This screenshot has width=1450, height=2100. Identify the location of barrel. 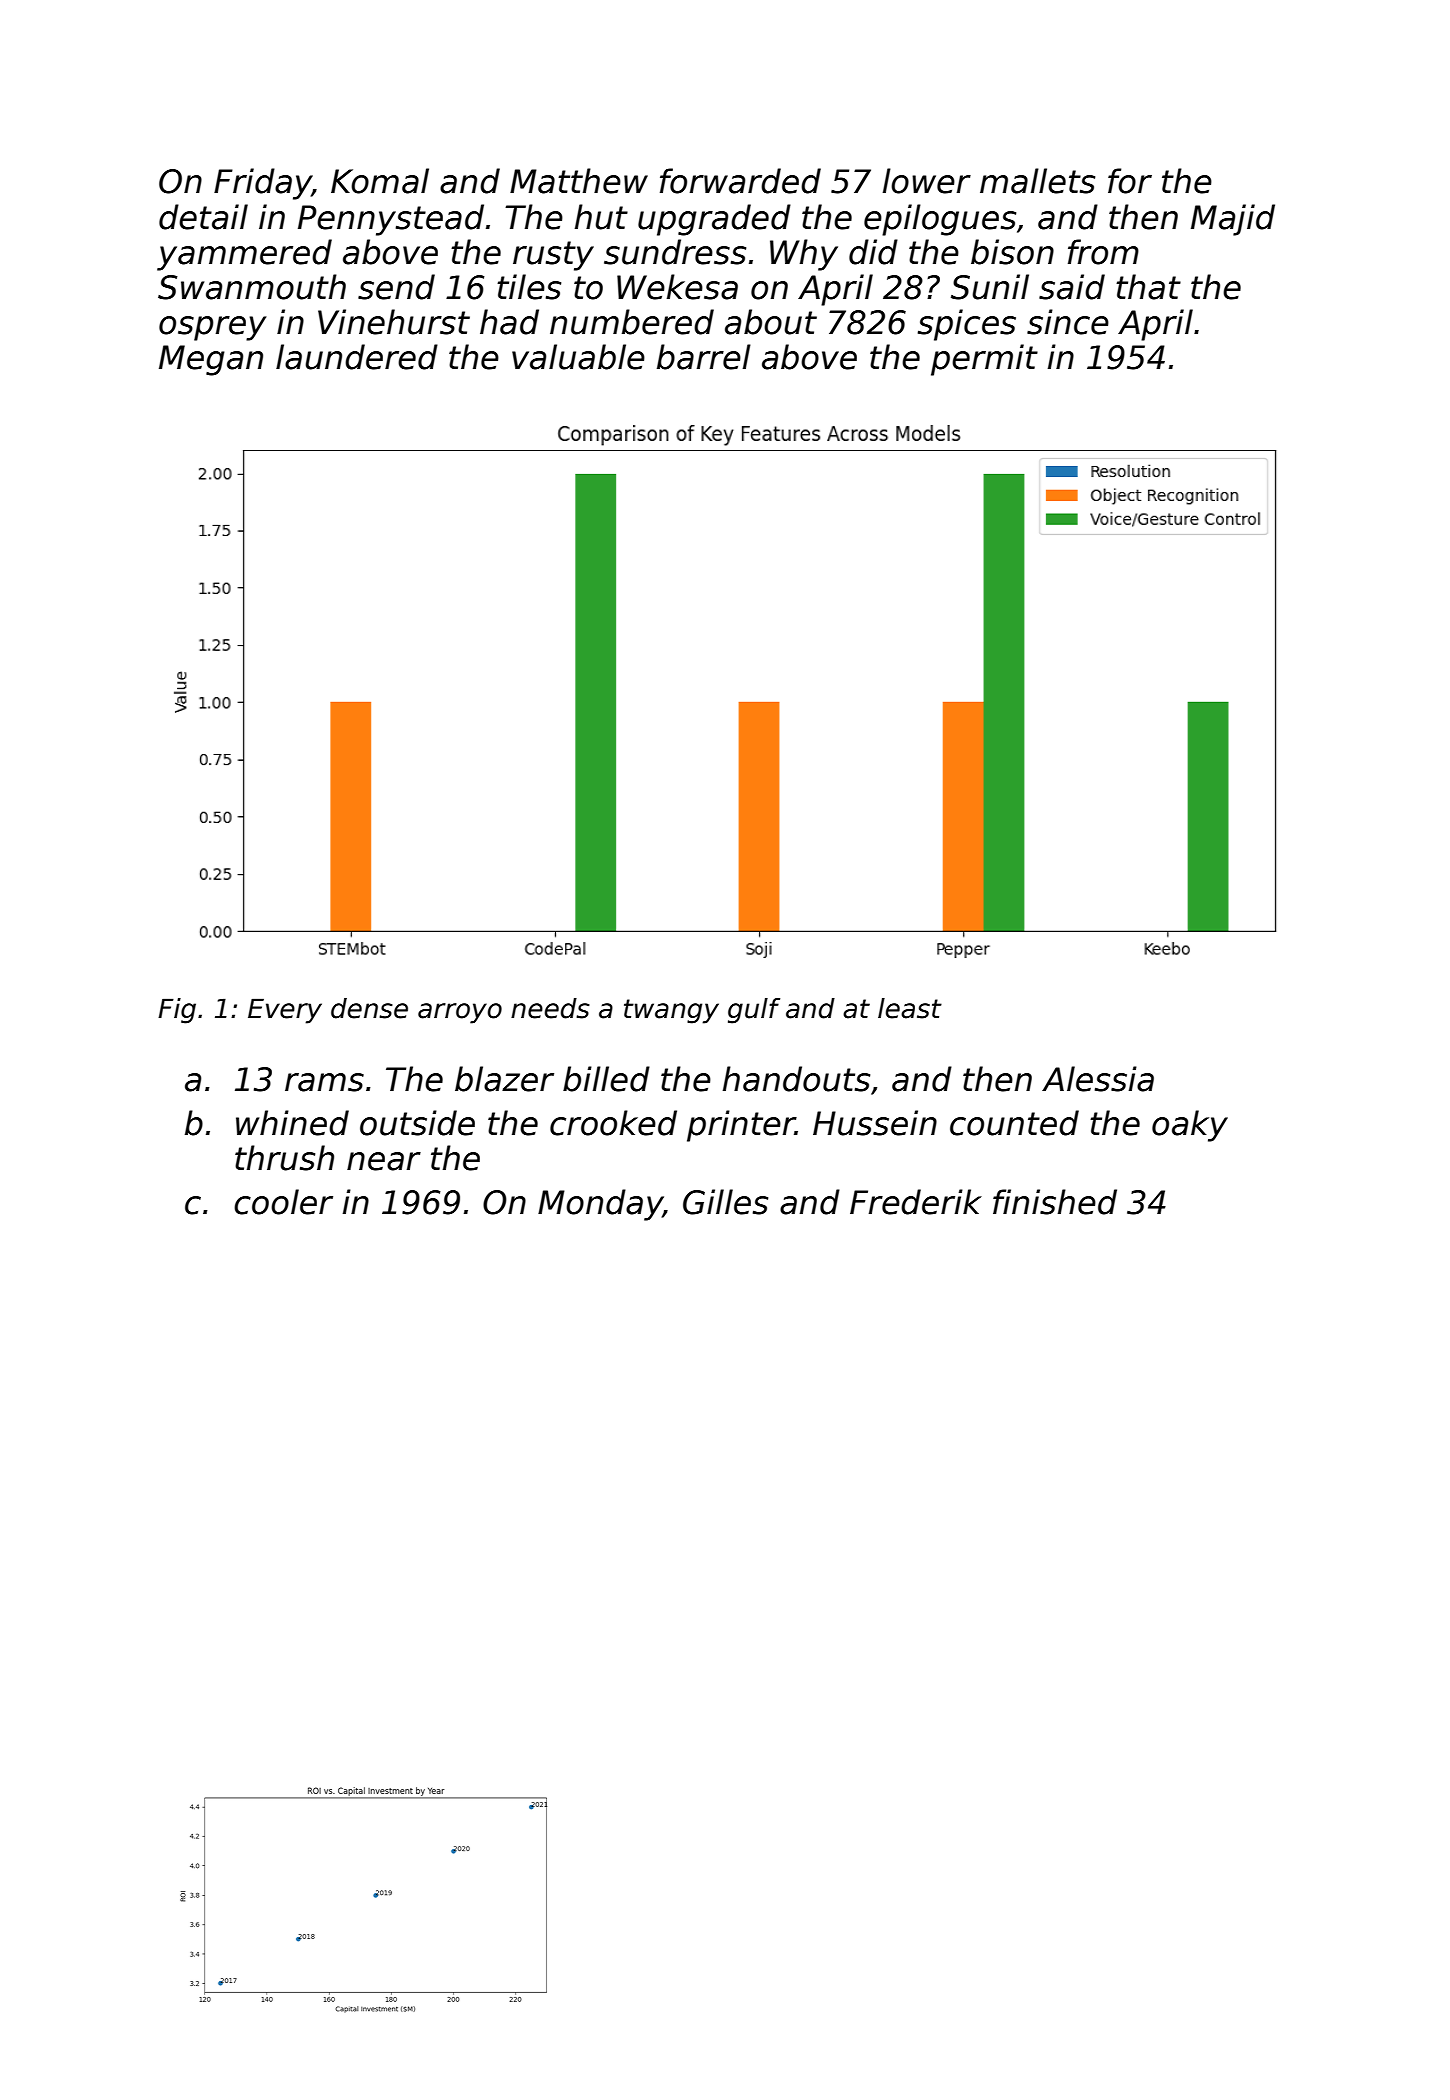
(704, 357).
